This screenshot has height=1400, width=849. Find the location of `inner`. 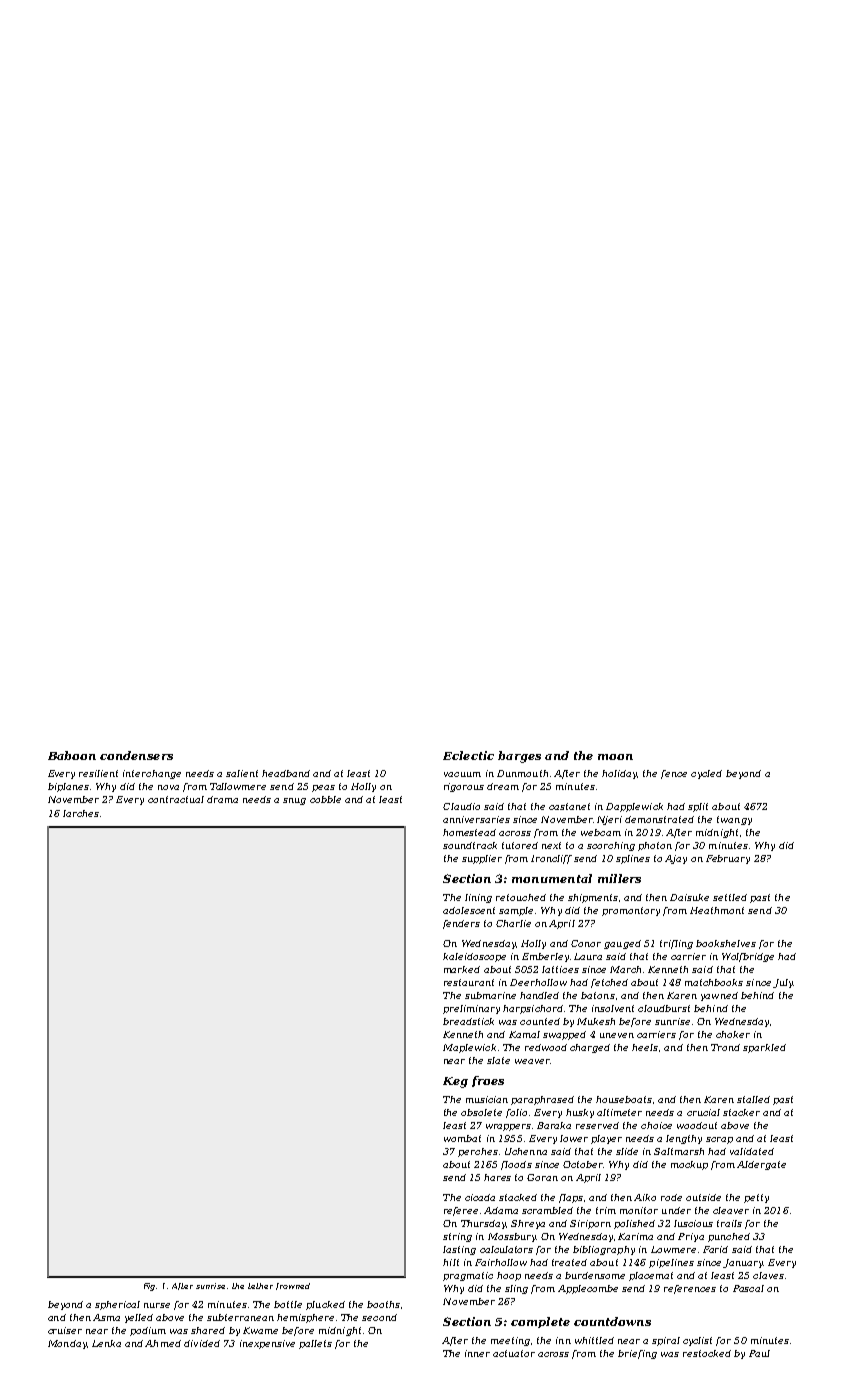

inner is located at coordinates (477, 1353).
